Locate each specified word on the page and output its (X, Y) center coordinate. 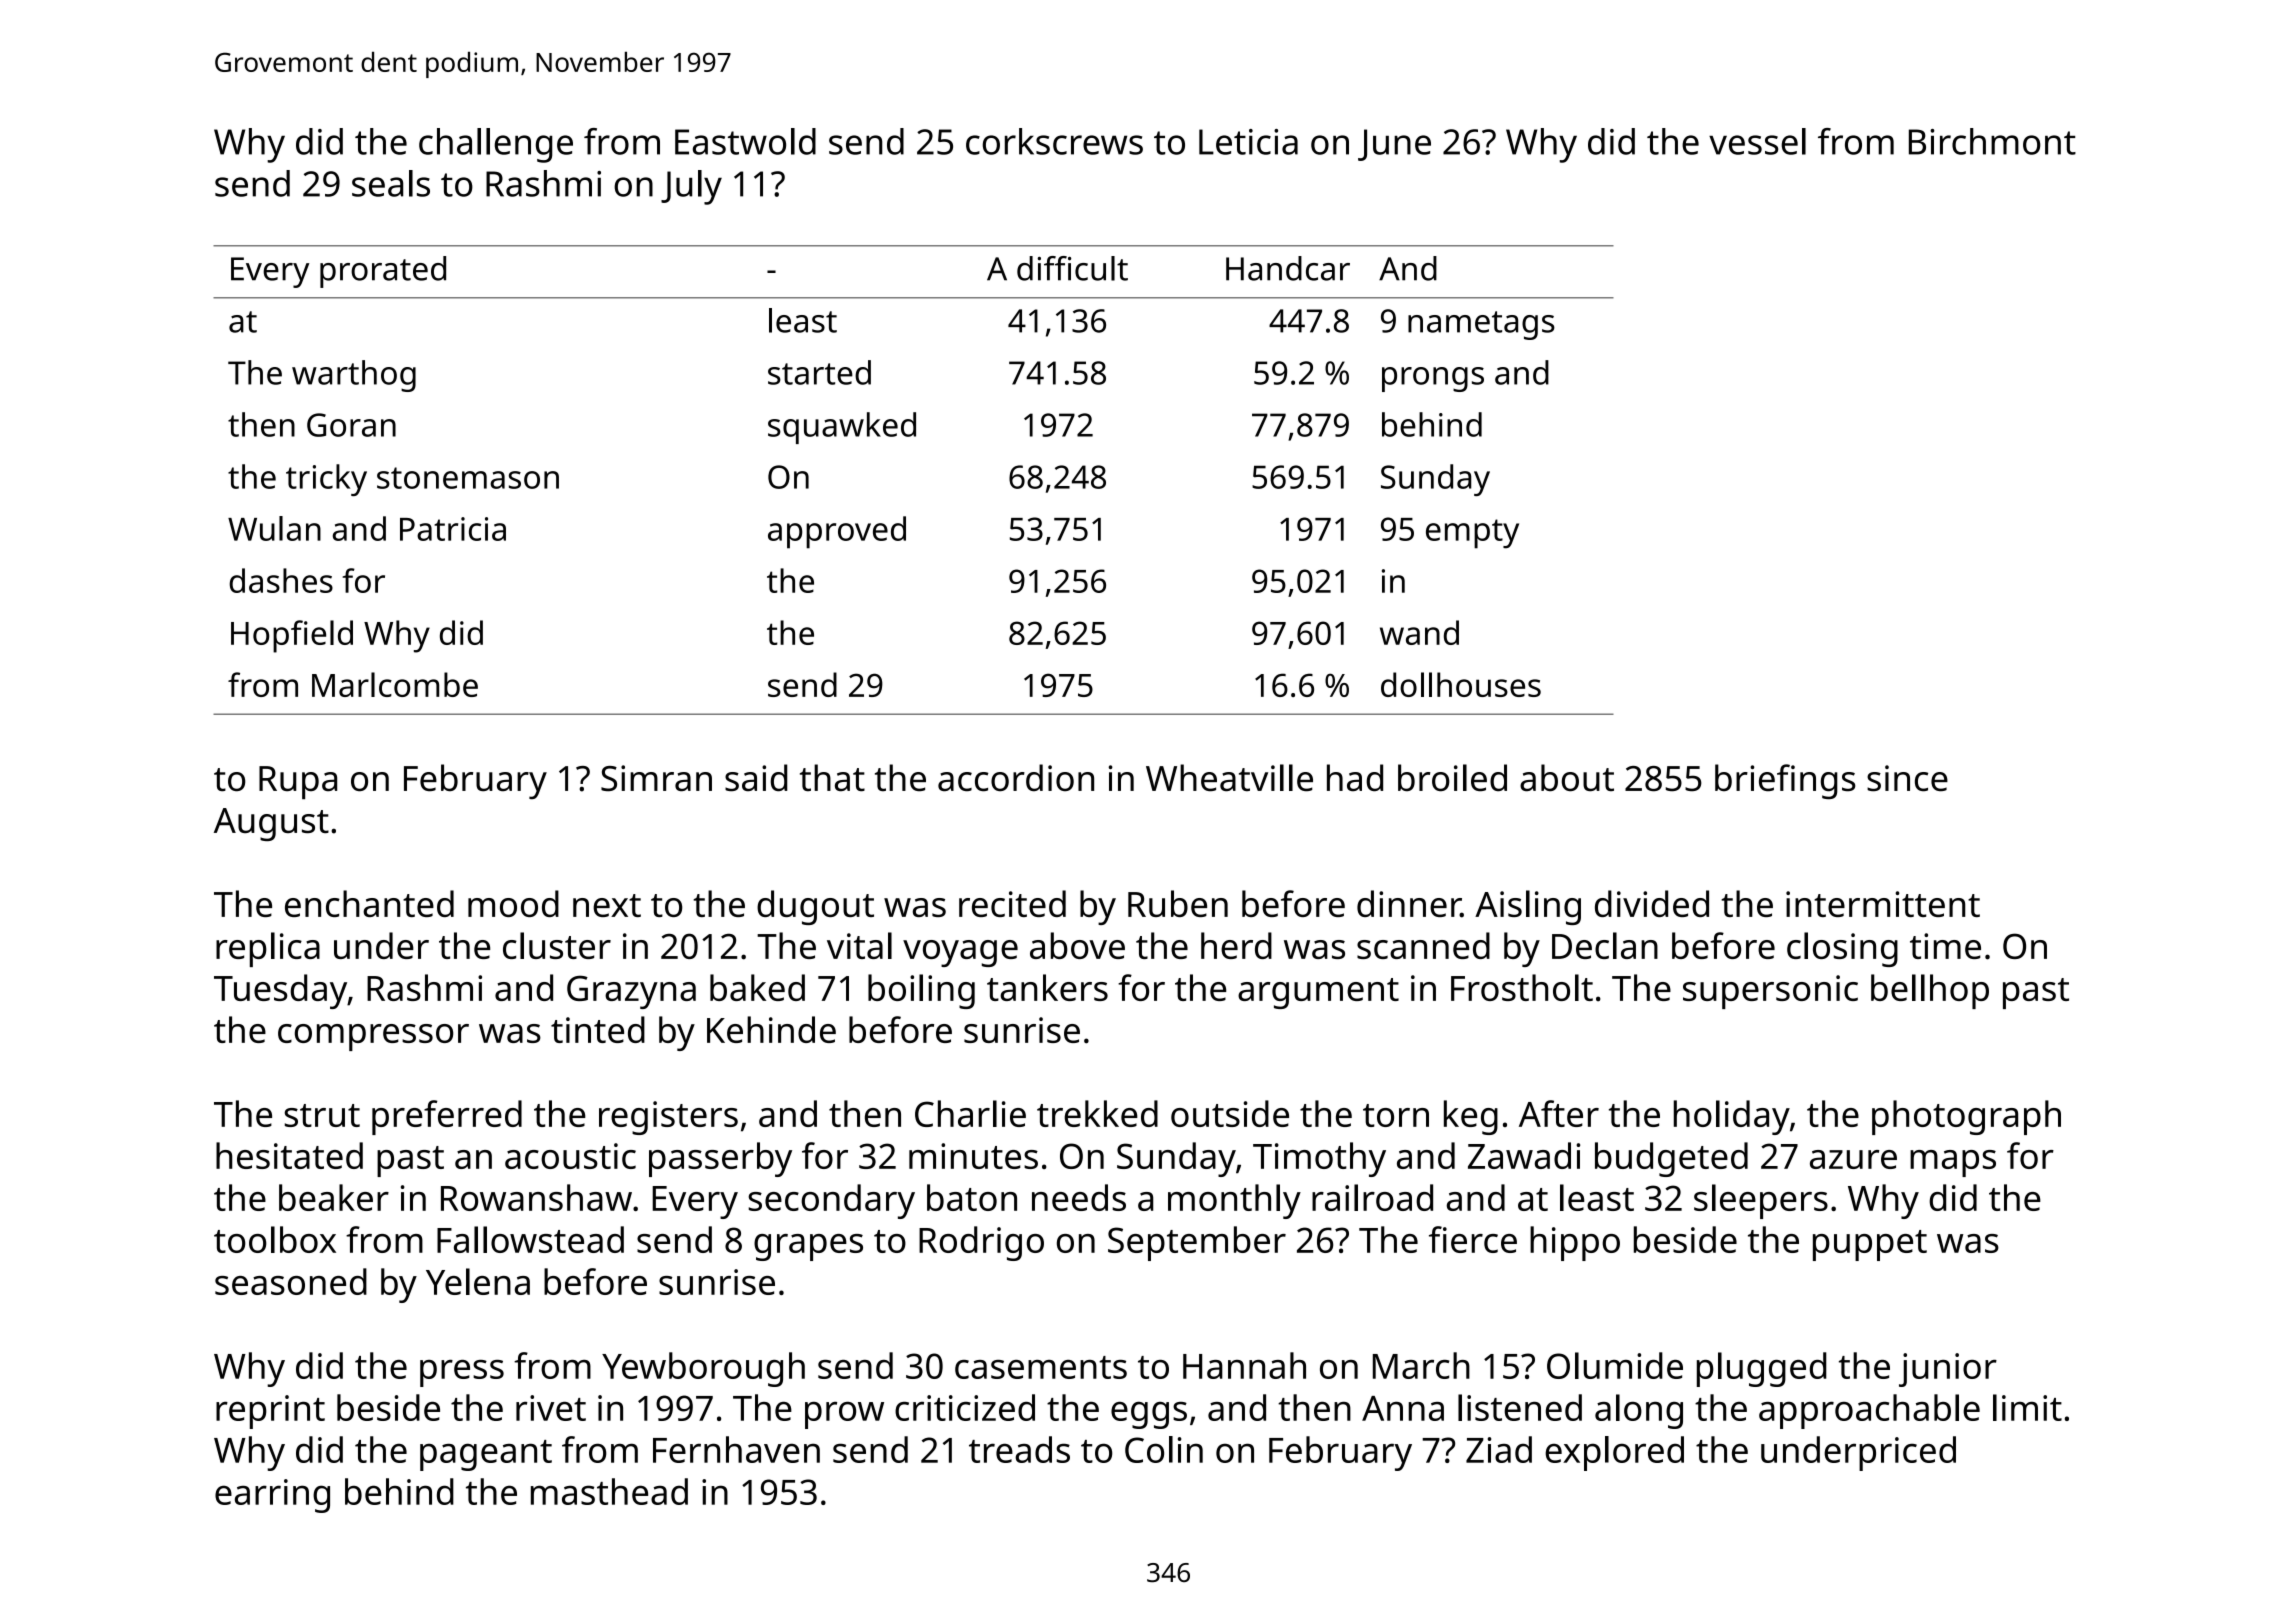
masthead (609, 1491)
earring (272, 1496)
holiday (1732, 1117)
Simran (656, 778)
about (1567, 778)
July (691, 187)
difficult (1072, 268)
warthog (354, 376)
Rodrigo (981, 1243)
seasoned (291, 1281)
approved (837, 532)
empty (1472, 534)
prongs (1433, 379)
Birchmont (1992, 141)
